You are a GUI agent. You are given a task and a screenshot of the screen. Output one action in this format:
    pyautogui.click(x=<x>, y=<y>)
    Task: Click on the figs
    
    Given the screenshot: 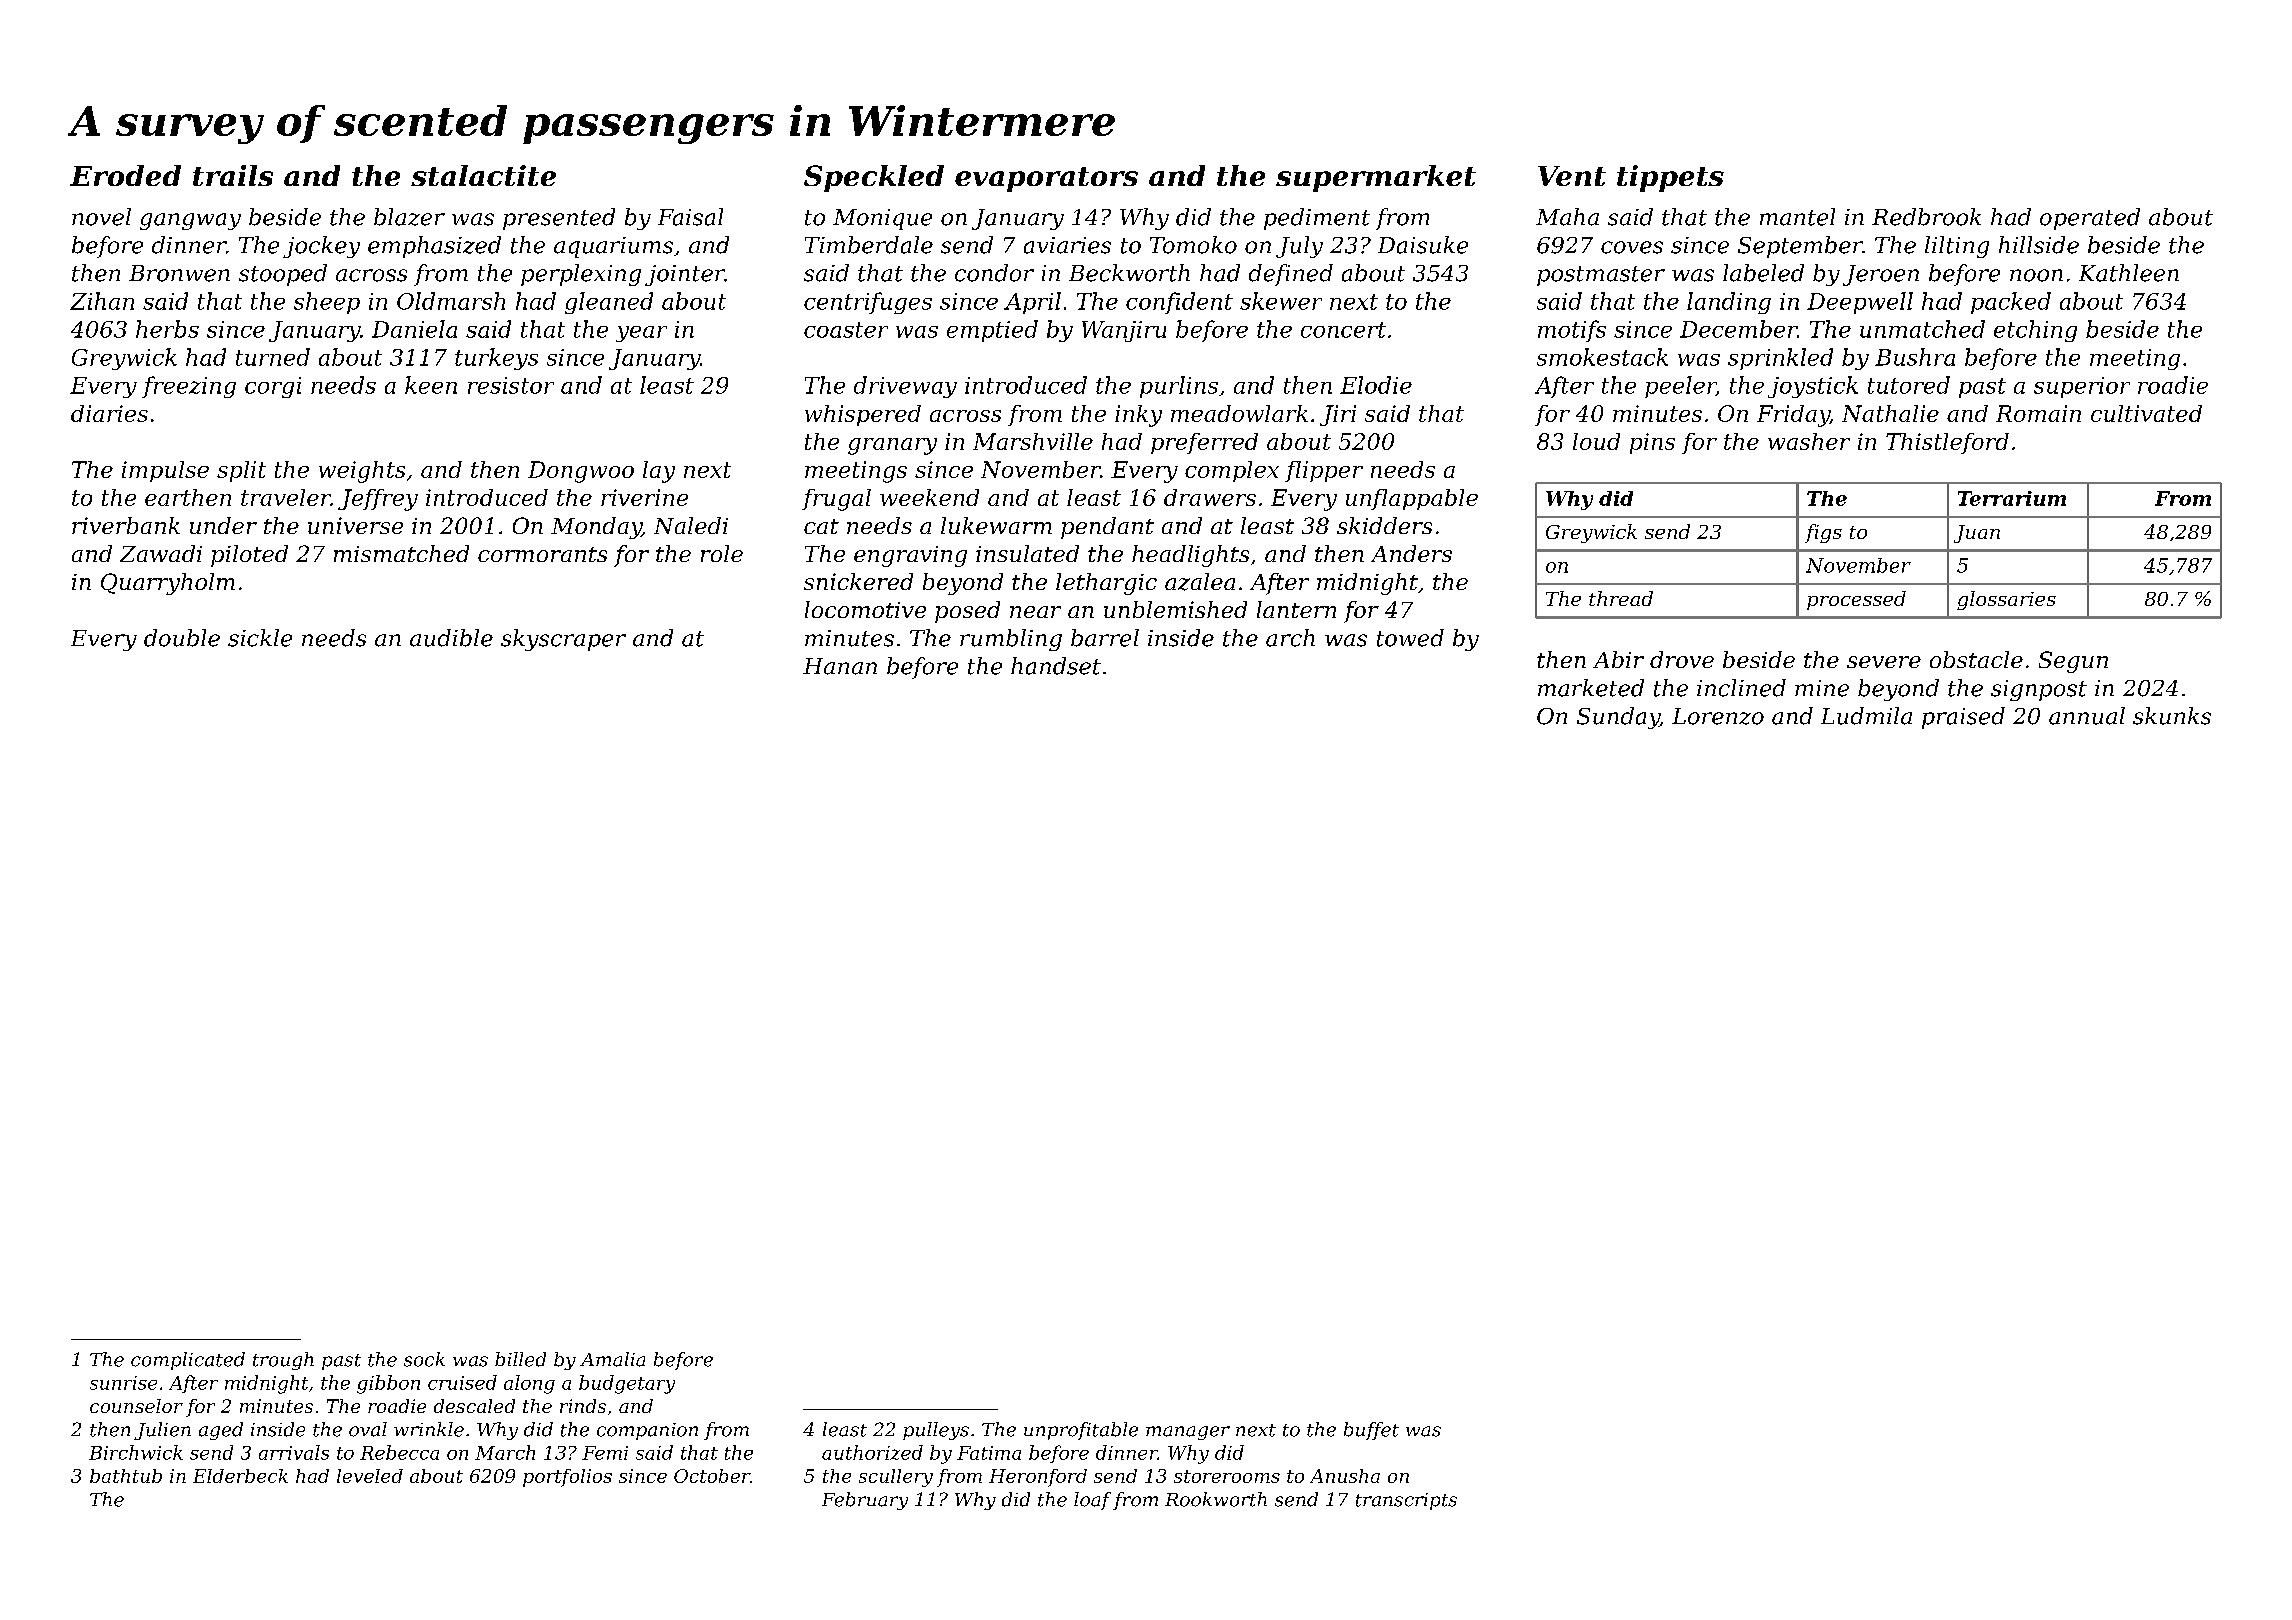 What is the action you would take?
    pyautogui.click(x=1823, y=533)
